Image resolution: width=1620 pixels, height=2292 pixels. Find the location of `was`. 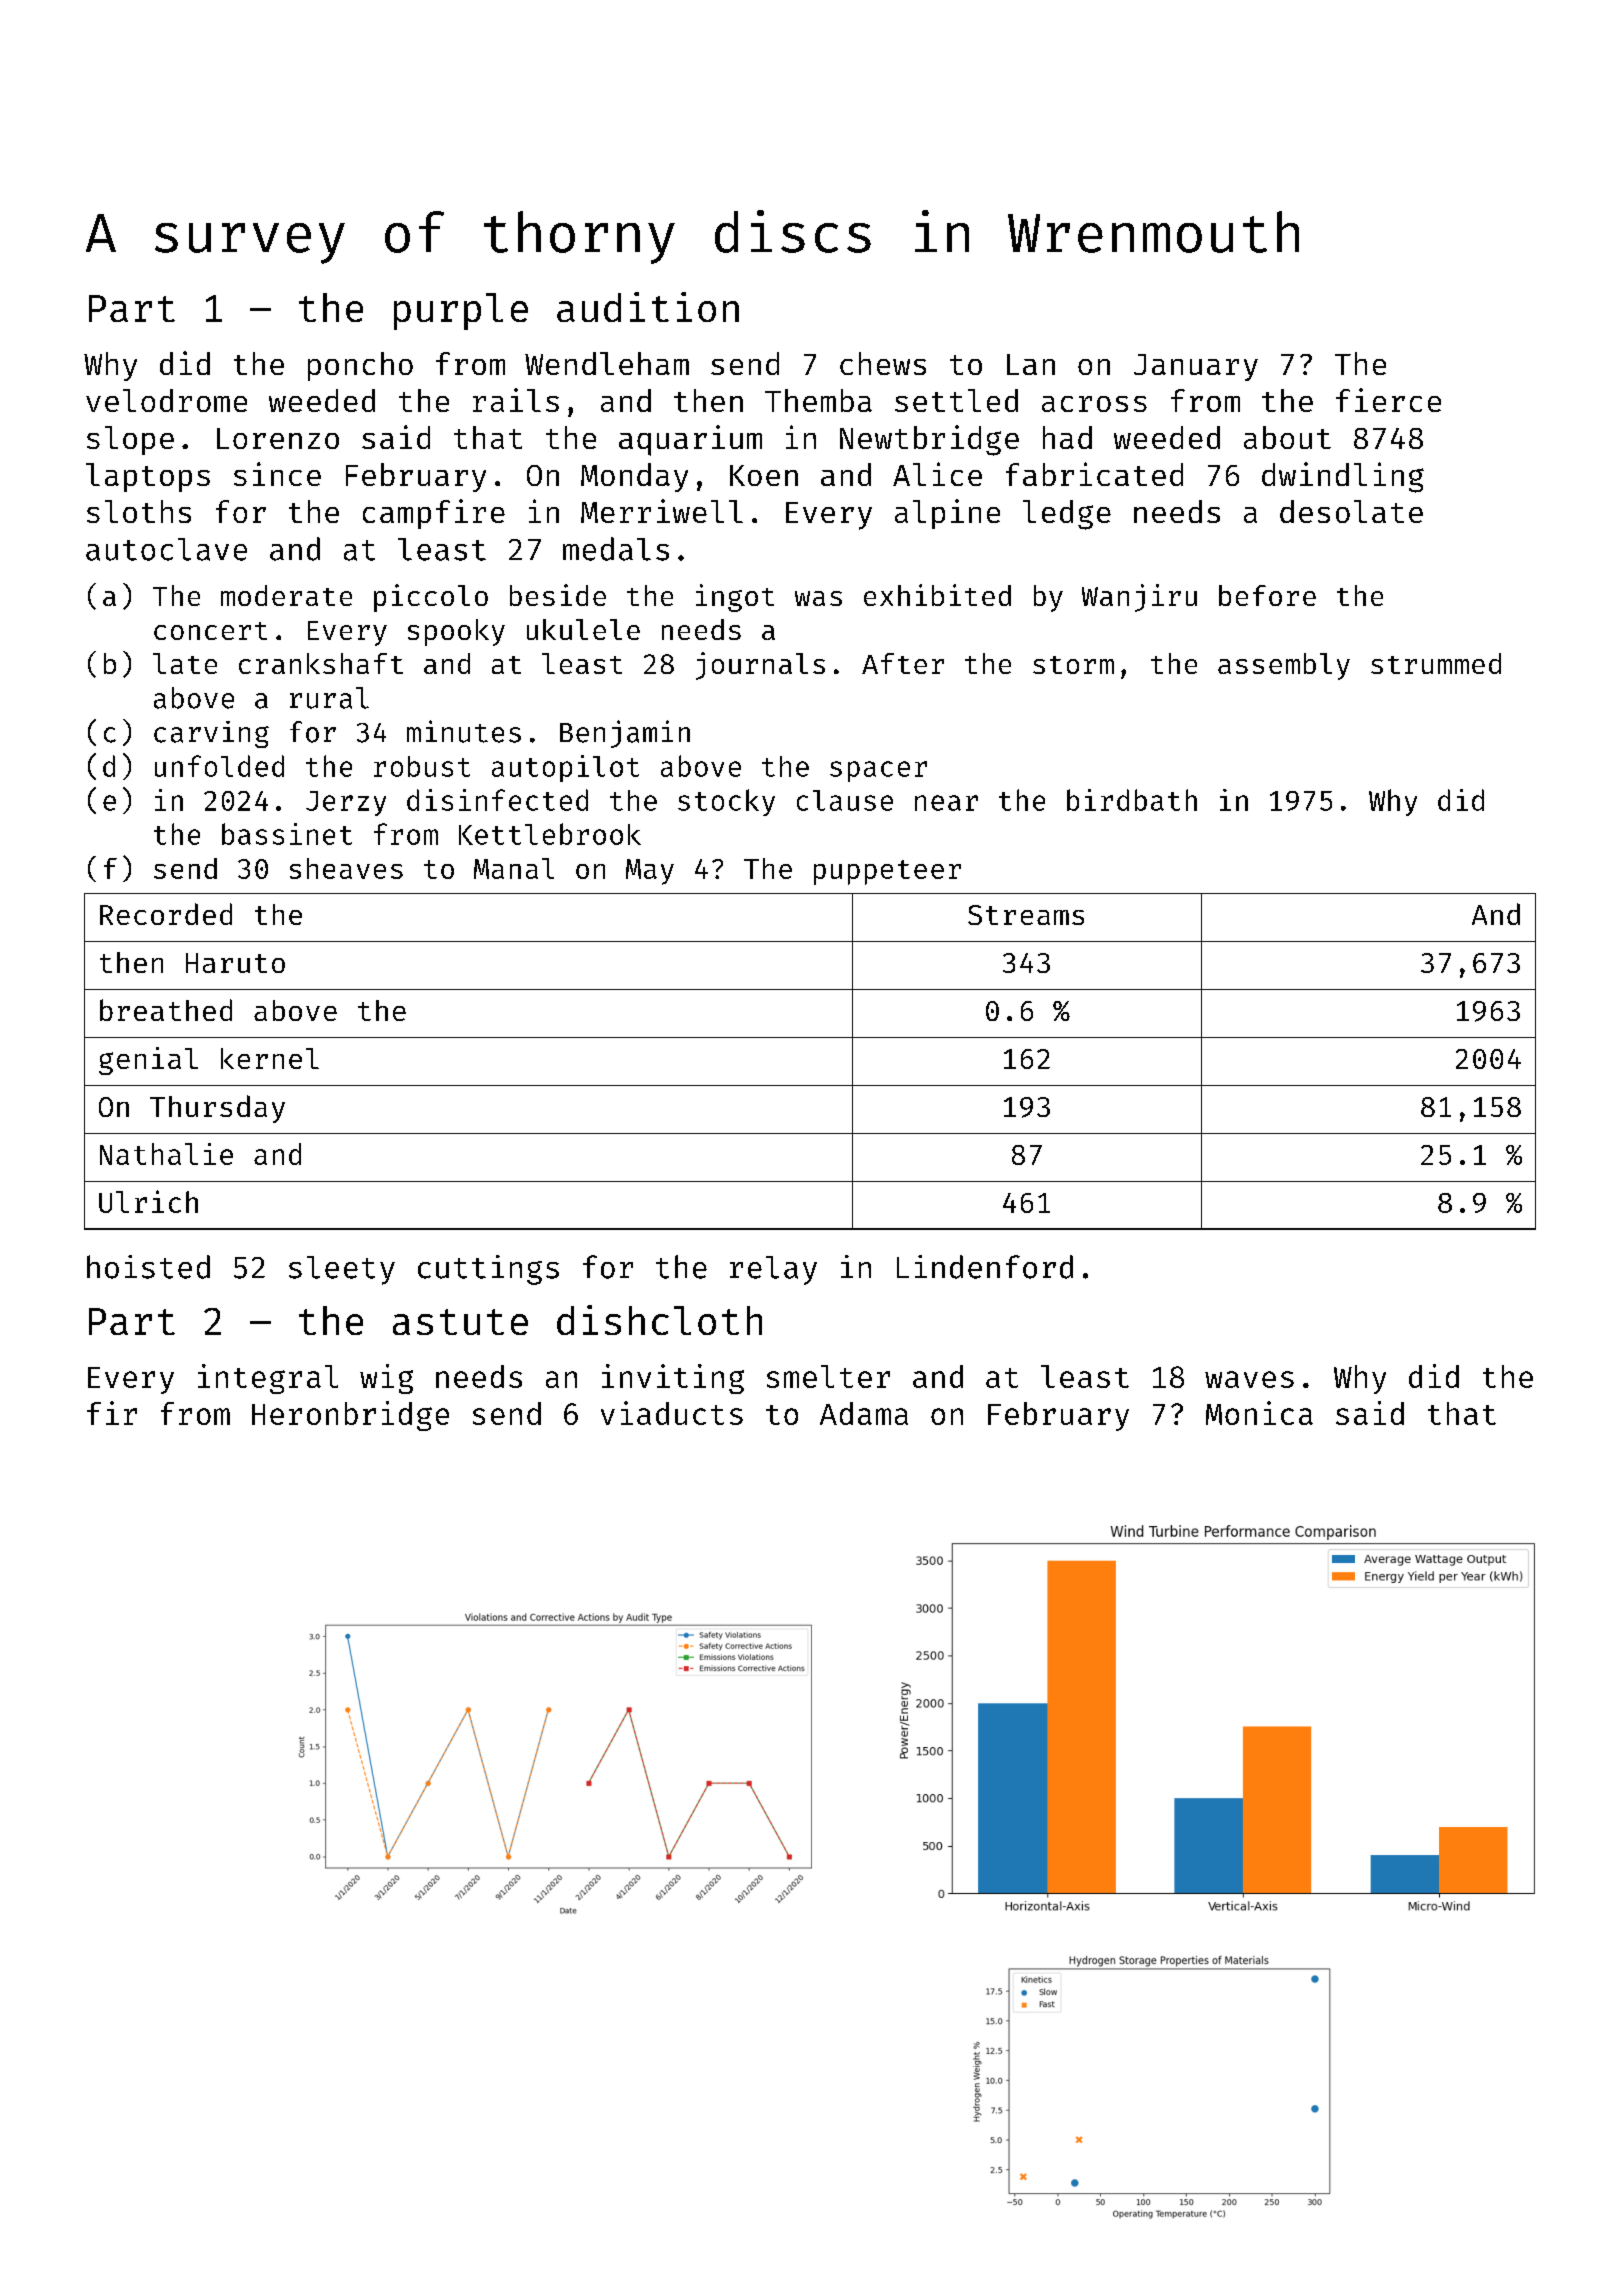

was is located at coordinates (818, 598).
